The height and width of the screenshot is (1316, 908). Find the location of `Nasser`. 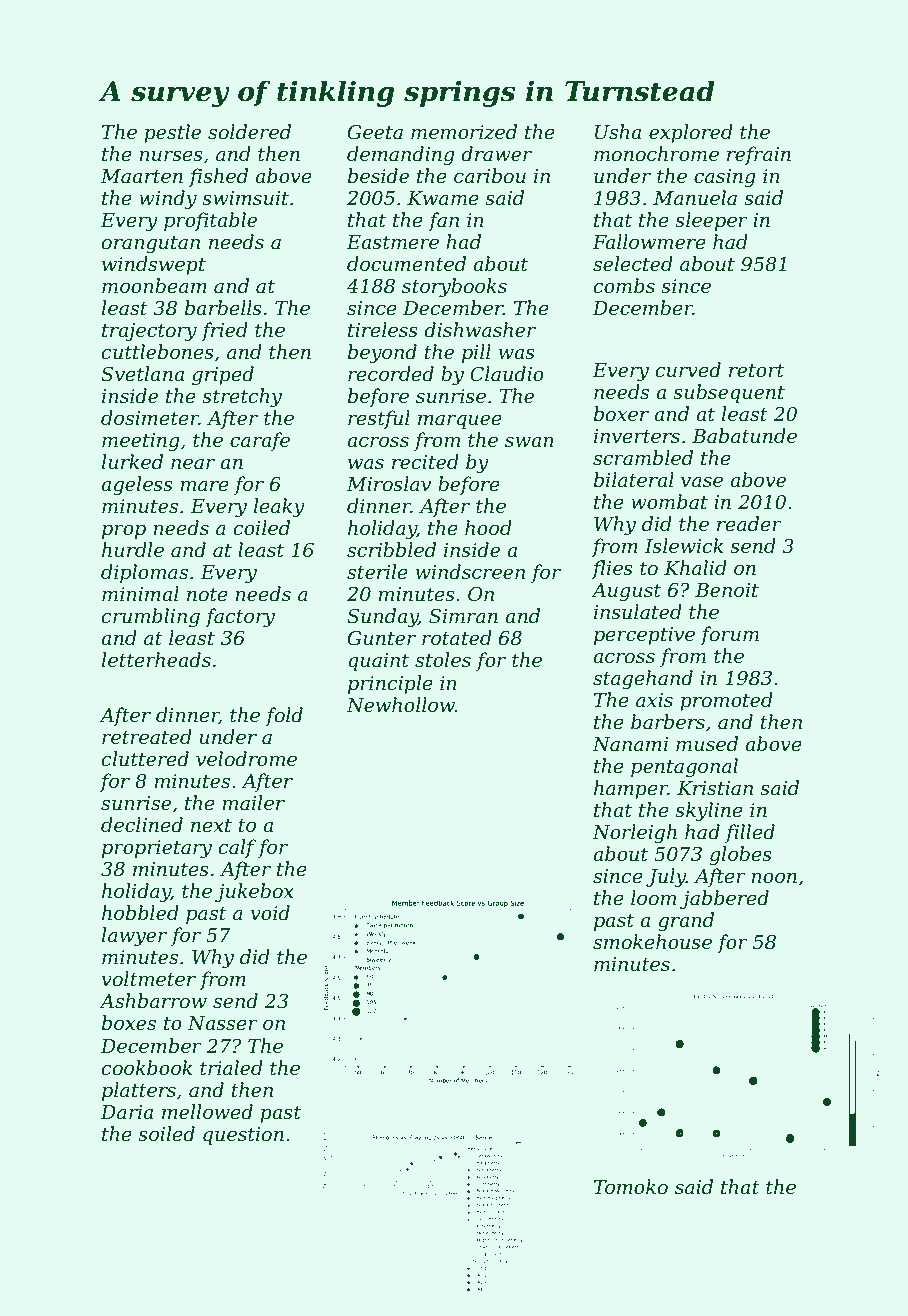

Nasser is located at coordinates (222, 1023).
